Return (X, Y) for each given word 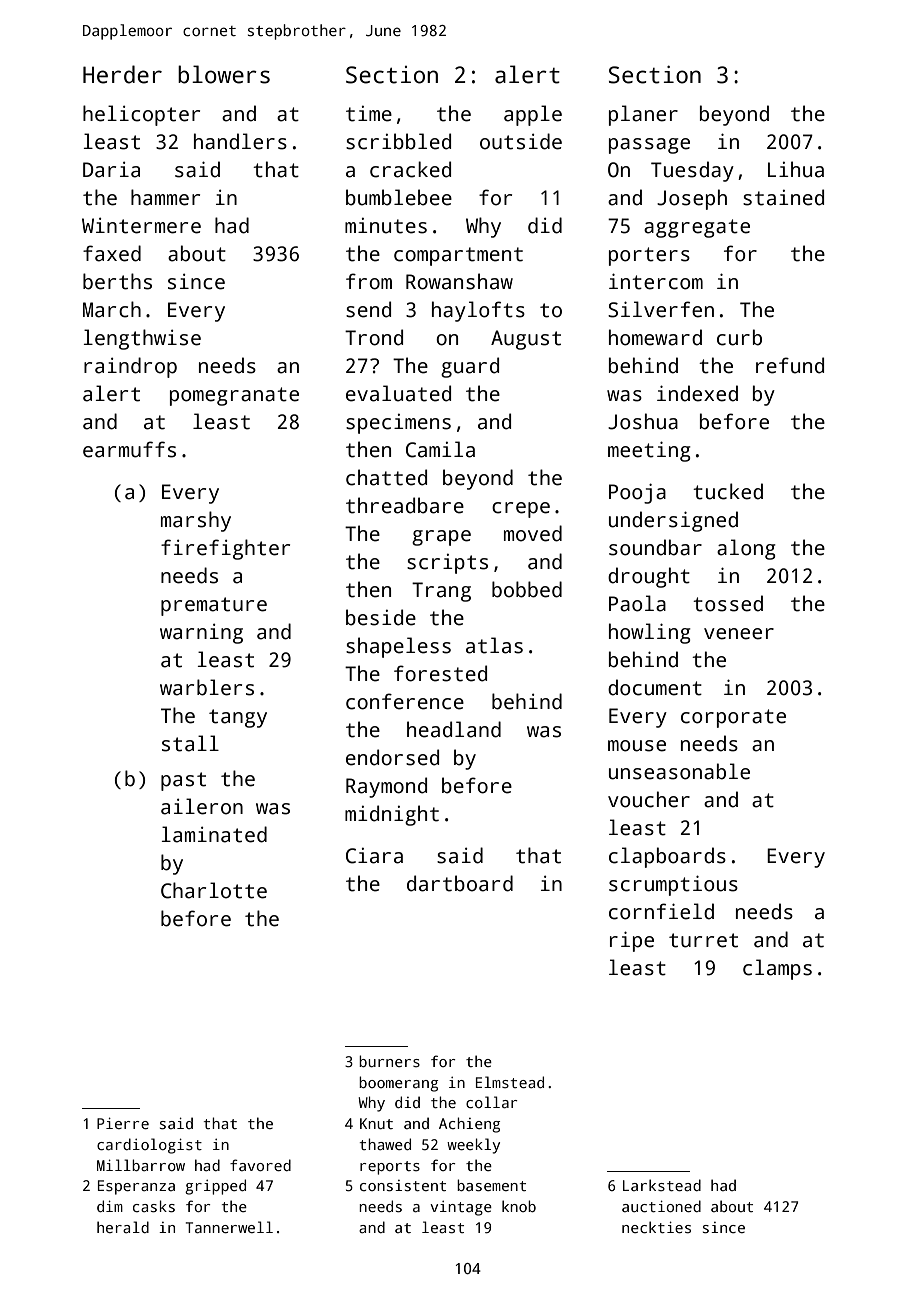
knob (519, 1206)
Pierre (123, 1123)
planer (643, 115)
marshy (196, 521)
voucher (649, 799)
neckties (656, 1227)
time (369, 114)
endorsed (392, 757)
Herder (122, 74)
